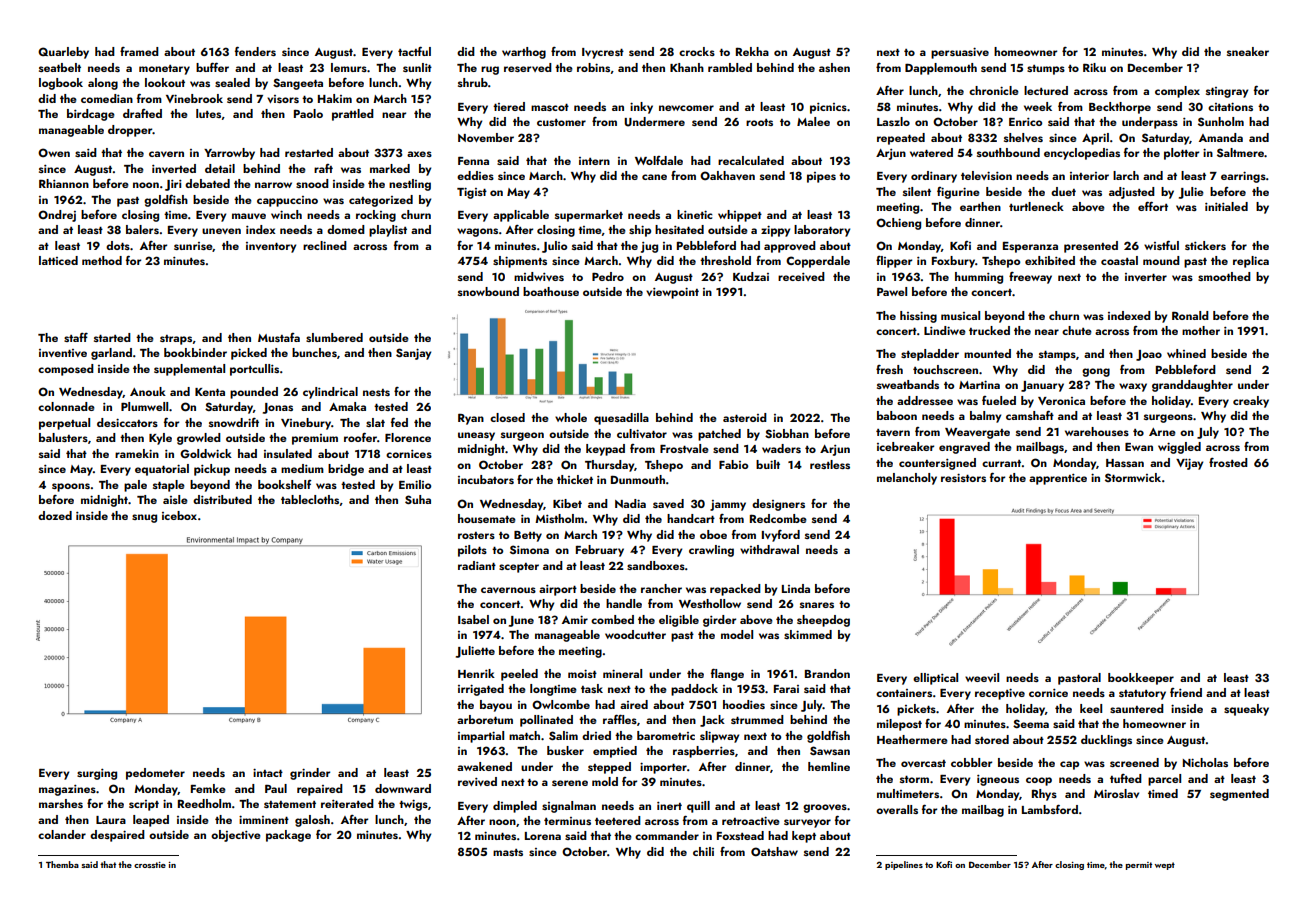 The width and height of the screenshot is (1308, 924). What do you see at coordinates (413, 354) in the screenshot?
I see `Sanjay` at bounding box center [413, 354].
